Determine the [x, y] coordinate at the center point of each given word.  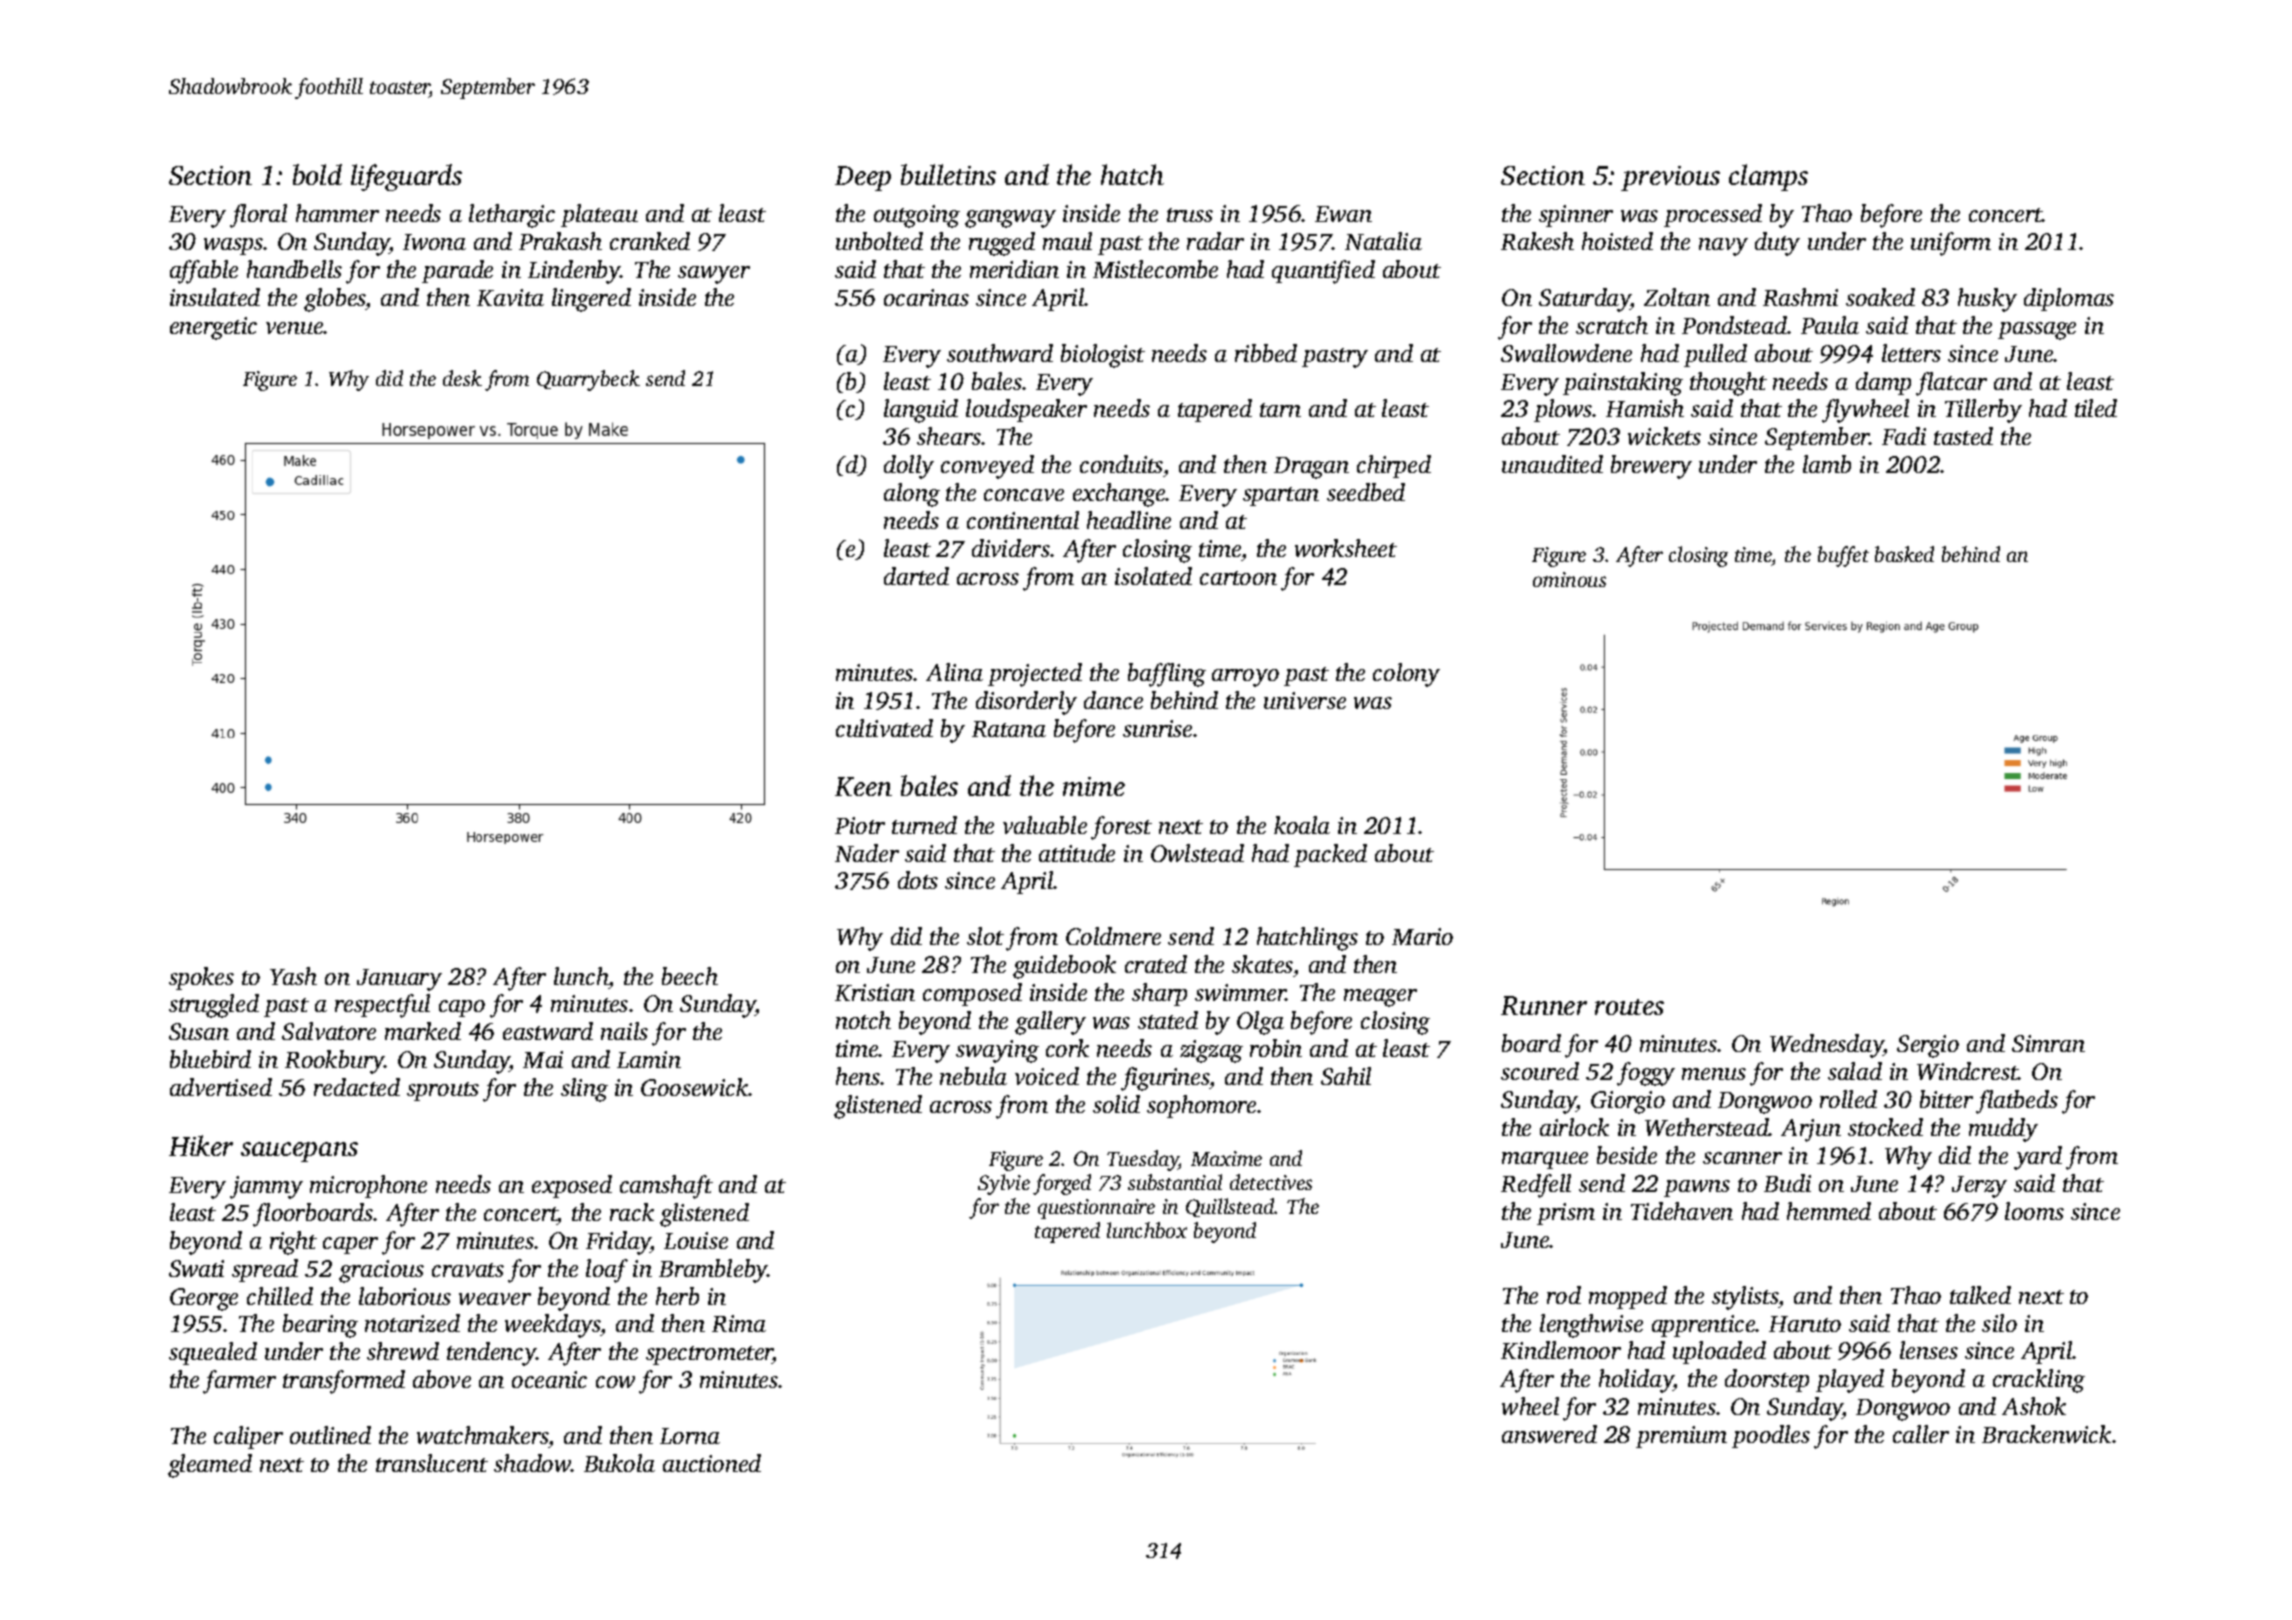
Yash [293, 976]
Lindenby [574, 272]
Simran [2048, 1043]
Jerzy [1979, 1187]
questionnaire [1096, 1209]
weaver [495, 1299]
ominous [1569, 579]
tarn [1280, 410]
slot [985, 936]
